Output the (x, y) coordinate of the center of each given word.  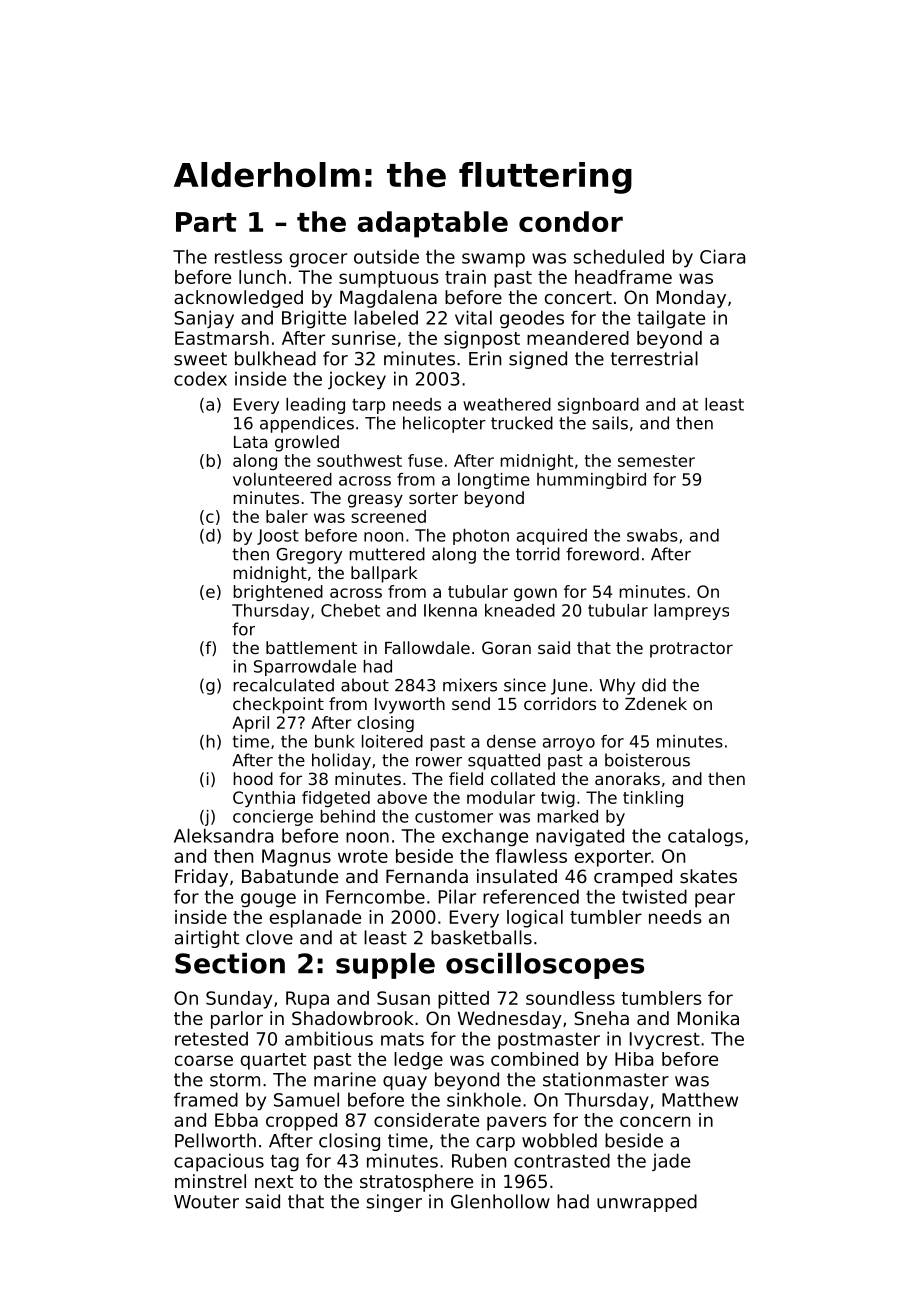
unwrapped (647, 1203)
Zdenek (656, 703)
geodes (532, 319)
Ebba (236, 1120)
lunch (262, 277)
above (402, 797)
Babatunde (290, 876)
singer (394, 1203)
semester (656, 461)
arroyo (569, 744)
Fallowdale (427, 647)
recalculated (284, 685)
